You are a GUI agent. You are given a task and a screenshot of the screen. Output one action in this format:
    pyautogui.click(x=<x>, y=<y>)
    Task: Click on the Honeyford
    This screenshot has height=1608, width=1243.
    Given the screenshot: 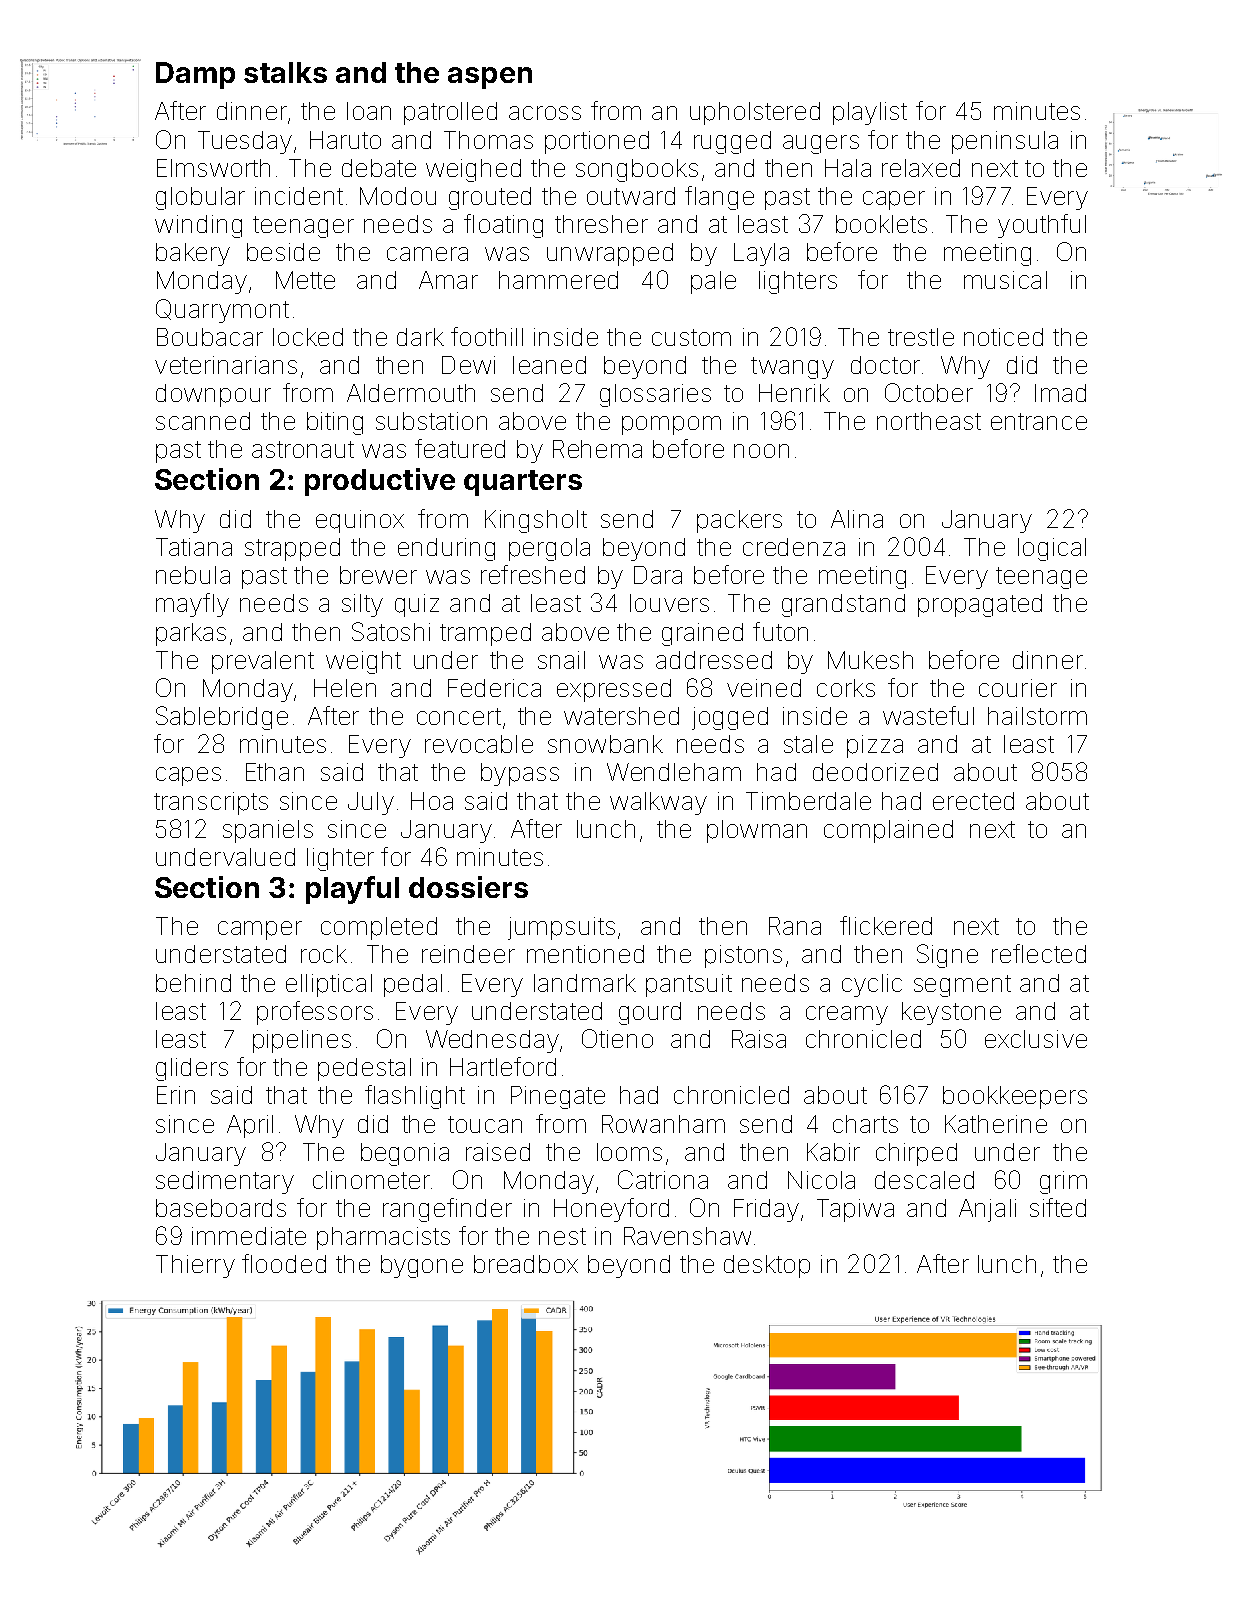 What is the action you would take?
    pyautogui.click(x=611, y=1210)
